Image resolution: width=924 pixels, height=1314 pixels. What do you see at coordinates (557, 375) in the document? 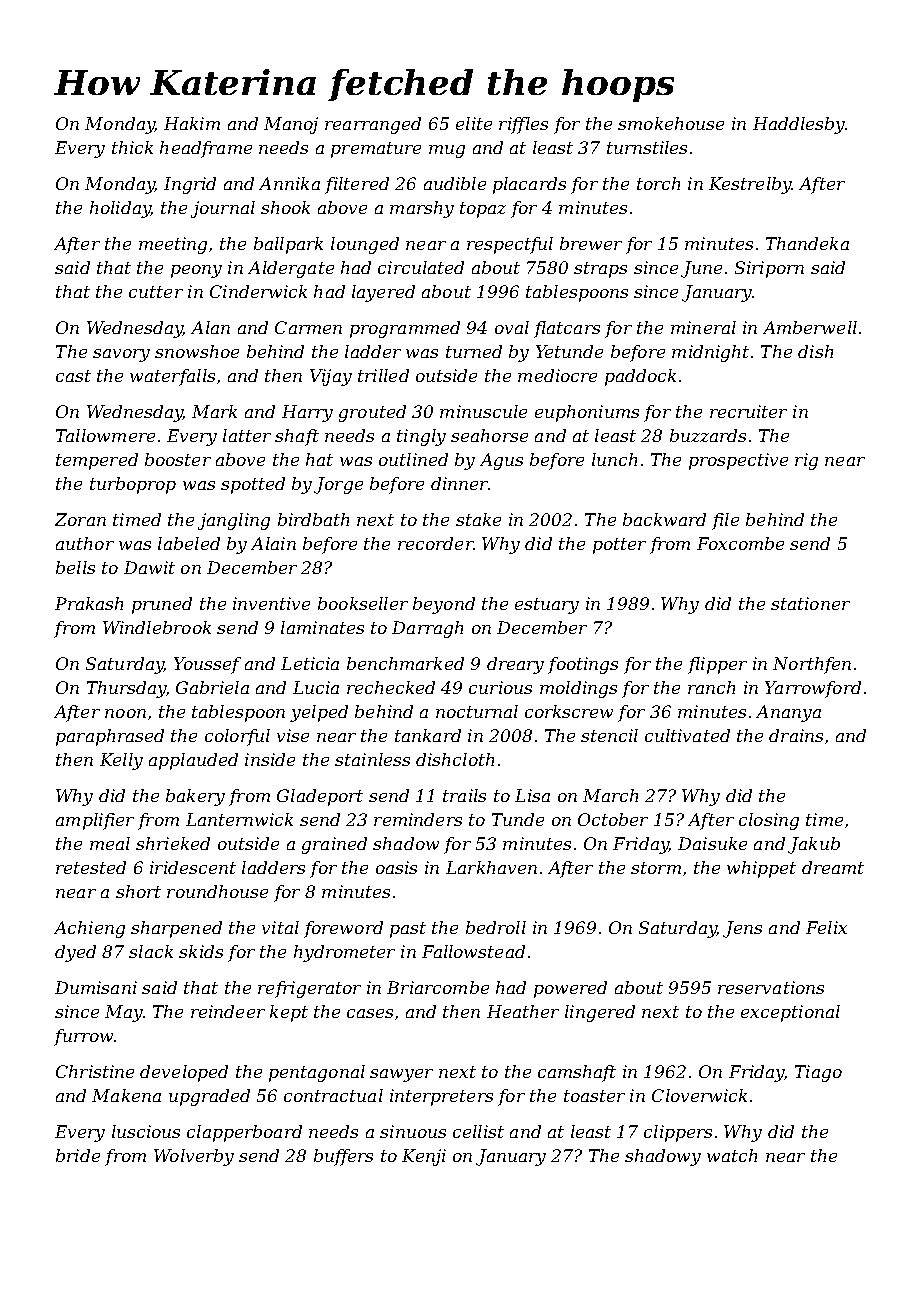
I see `mediocre` at bounding box center [557, 375].
